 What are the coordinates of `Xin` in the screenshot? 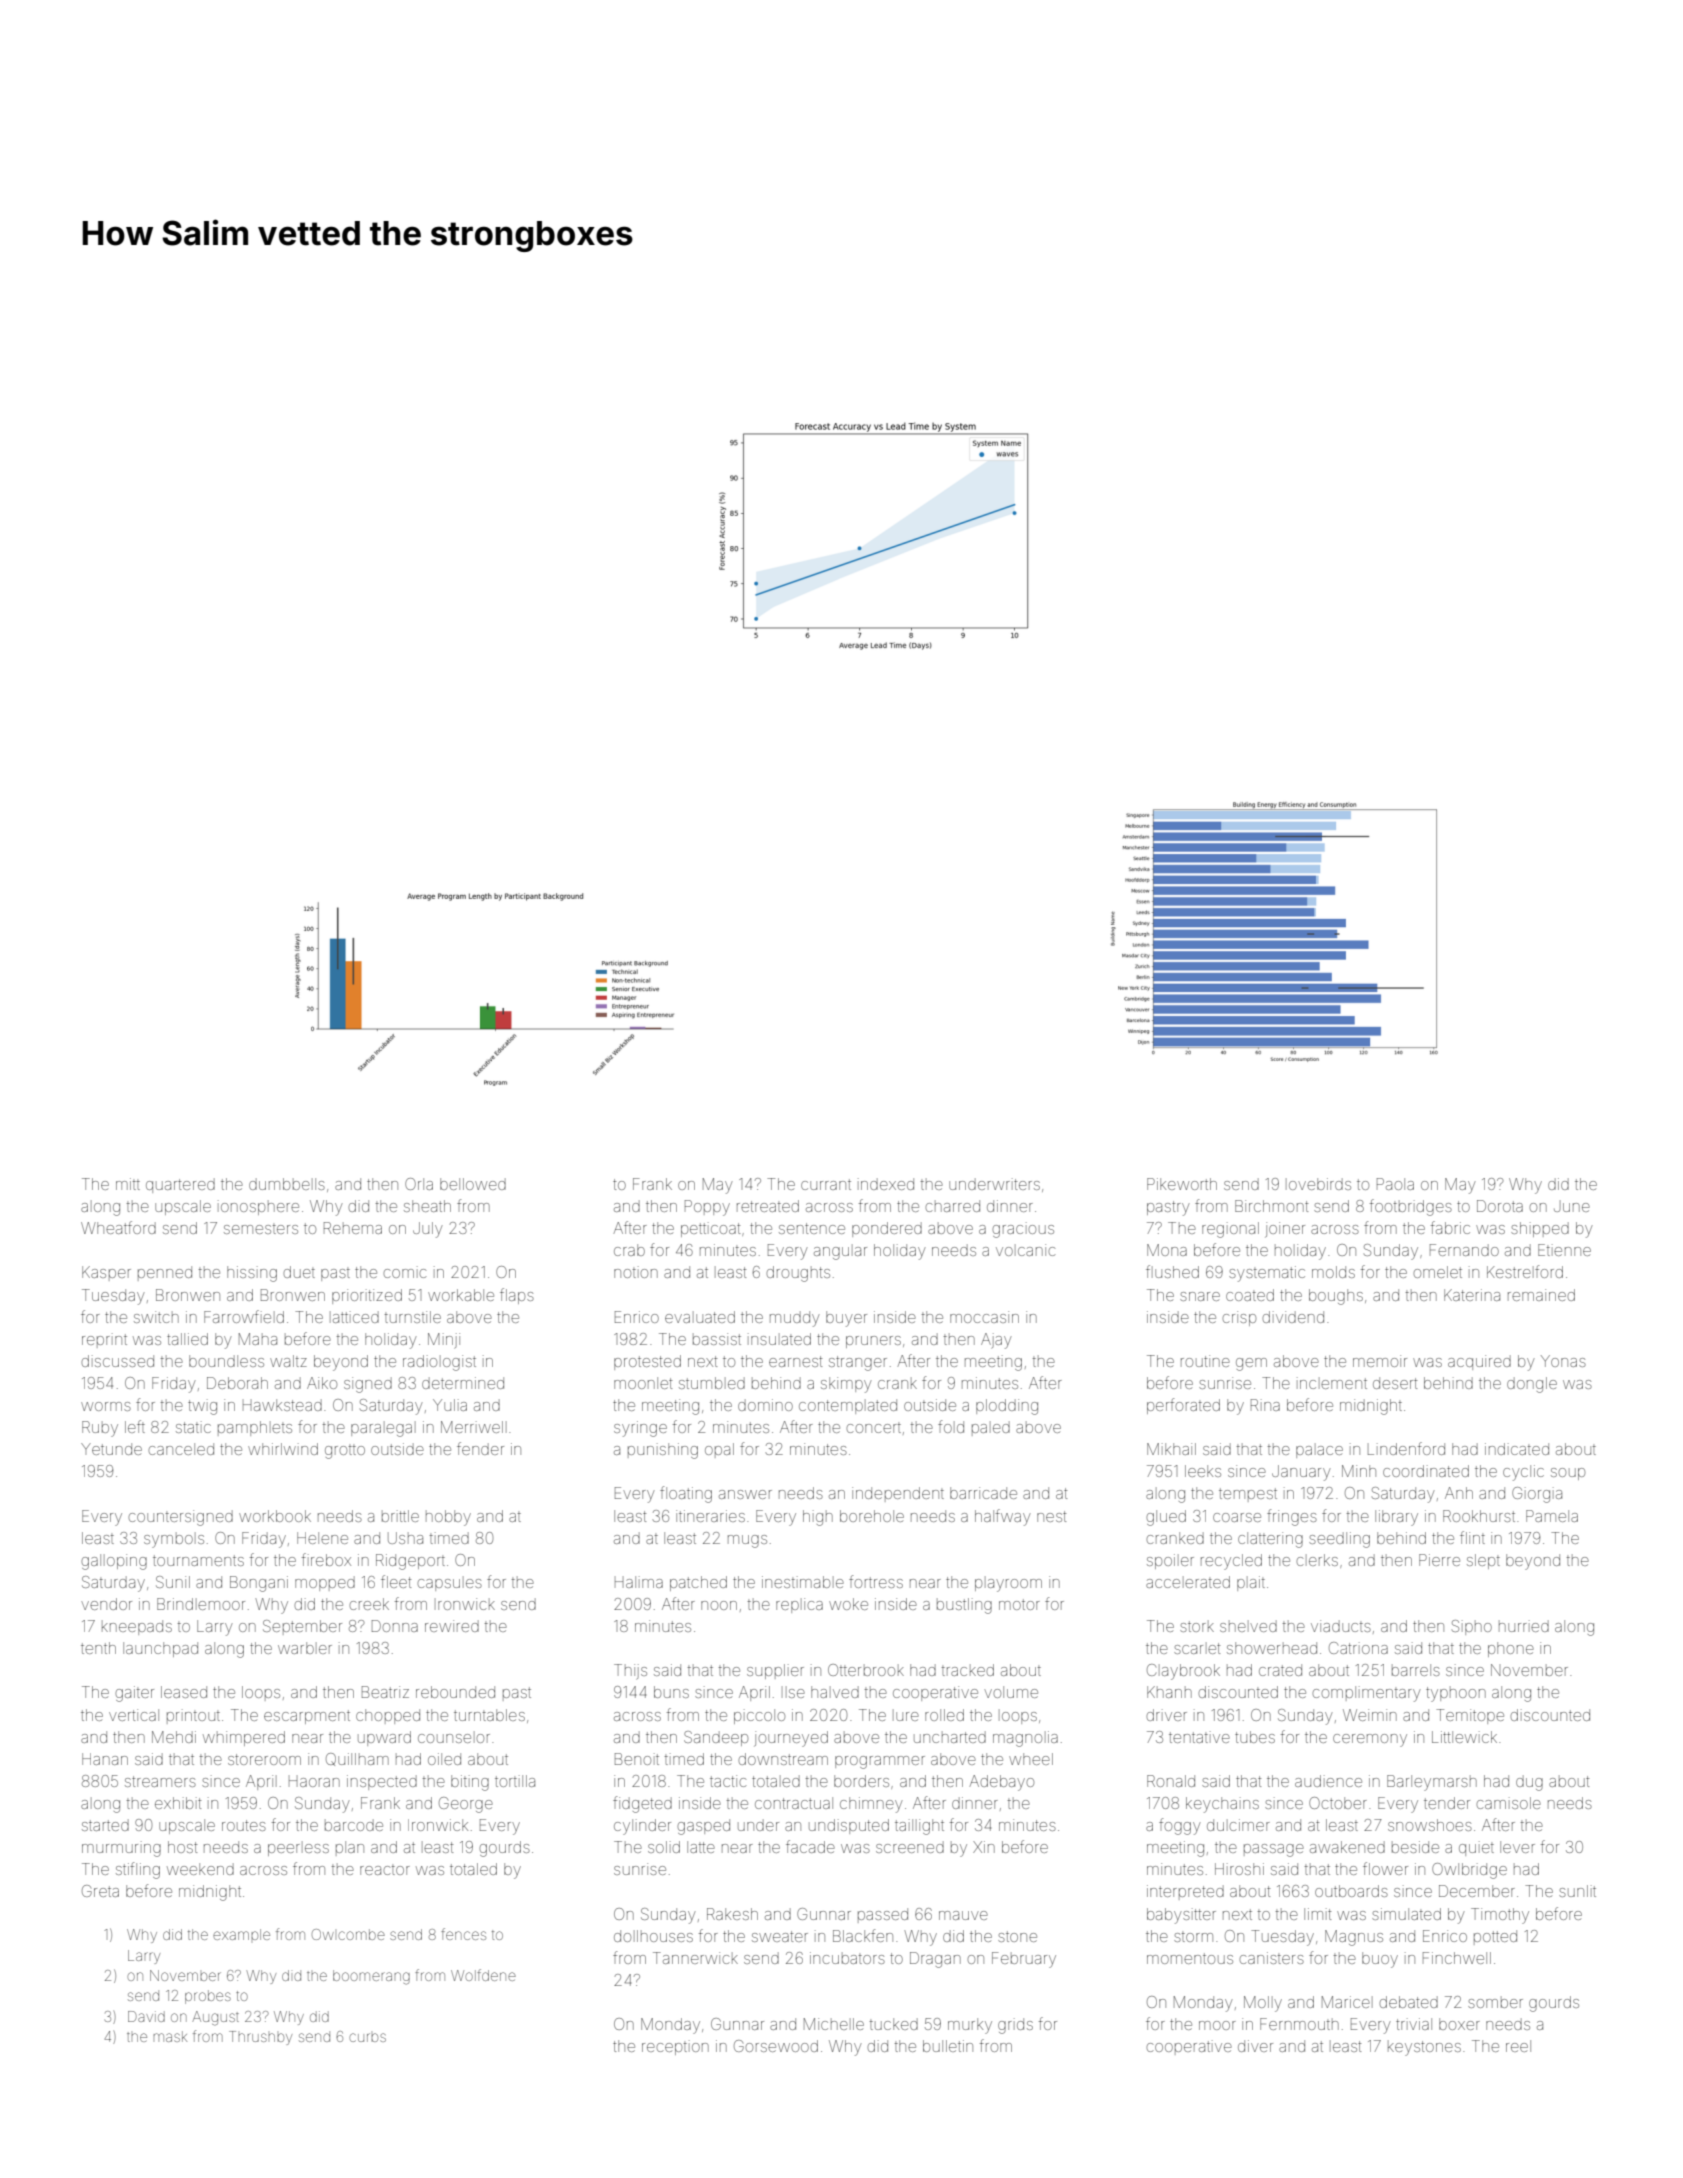 It's located at (984, 1847).
